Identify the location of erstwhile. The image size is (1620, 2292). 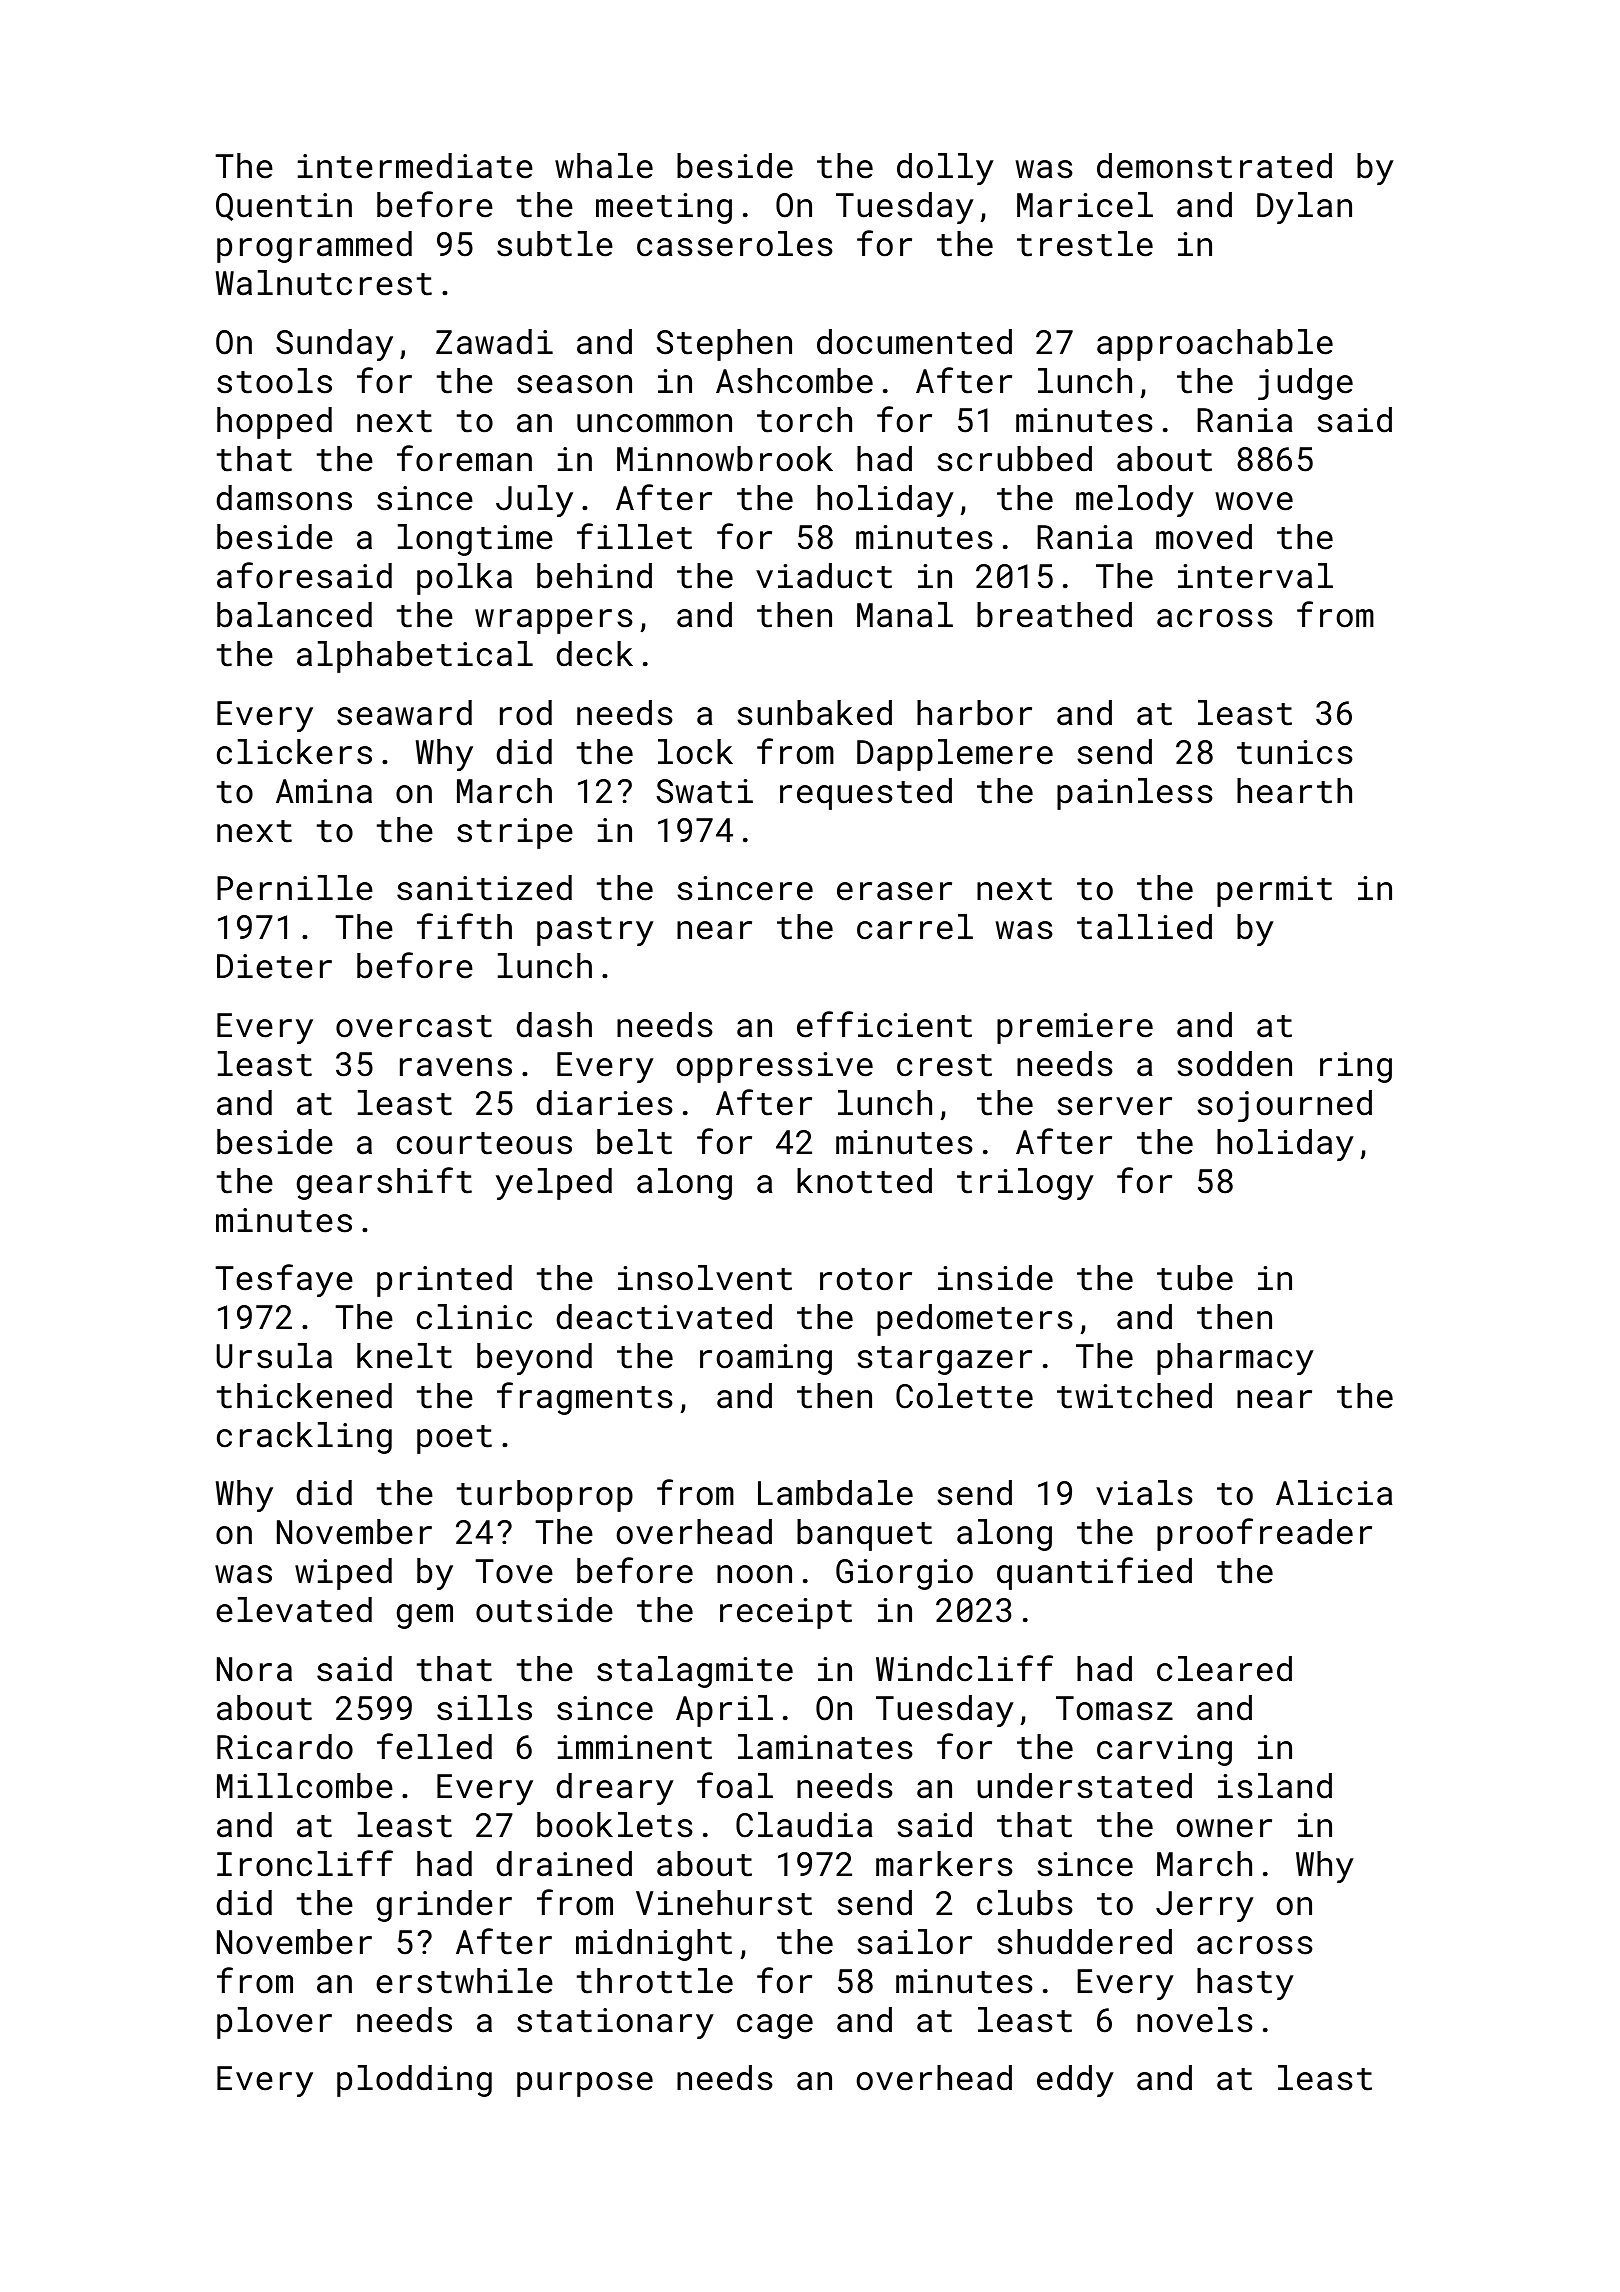
(464, 1981).
